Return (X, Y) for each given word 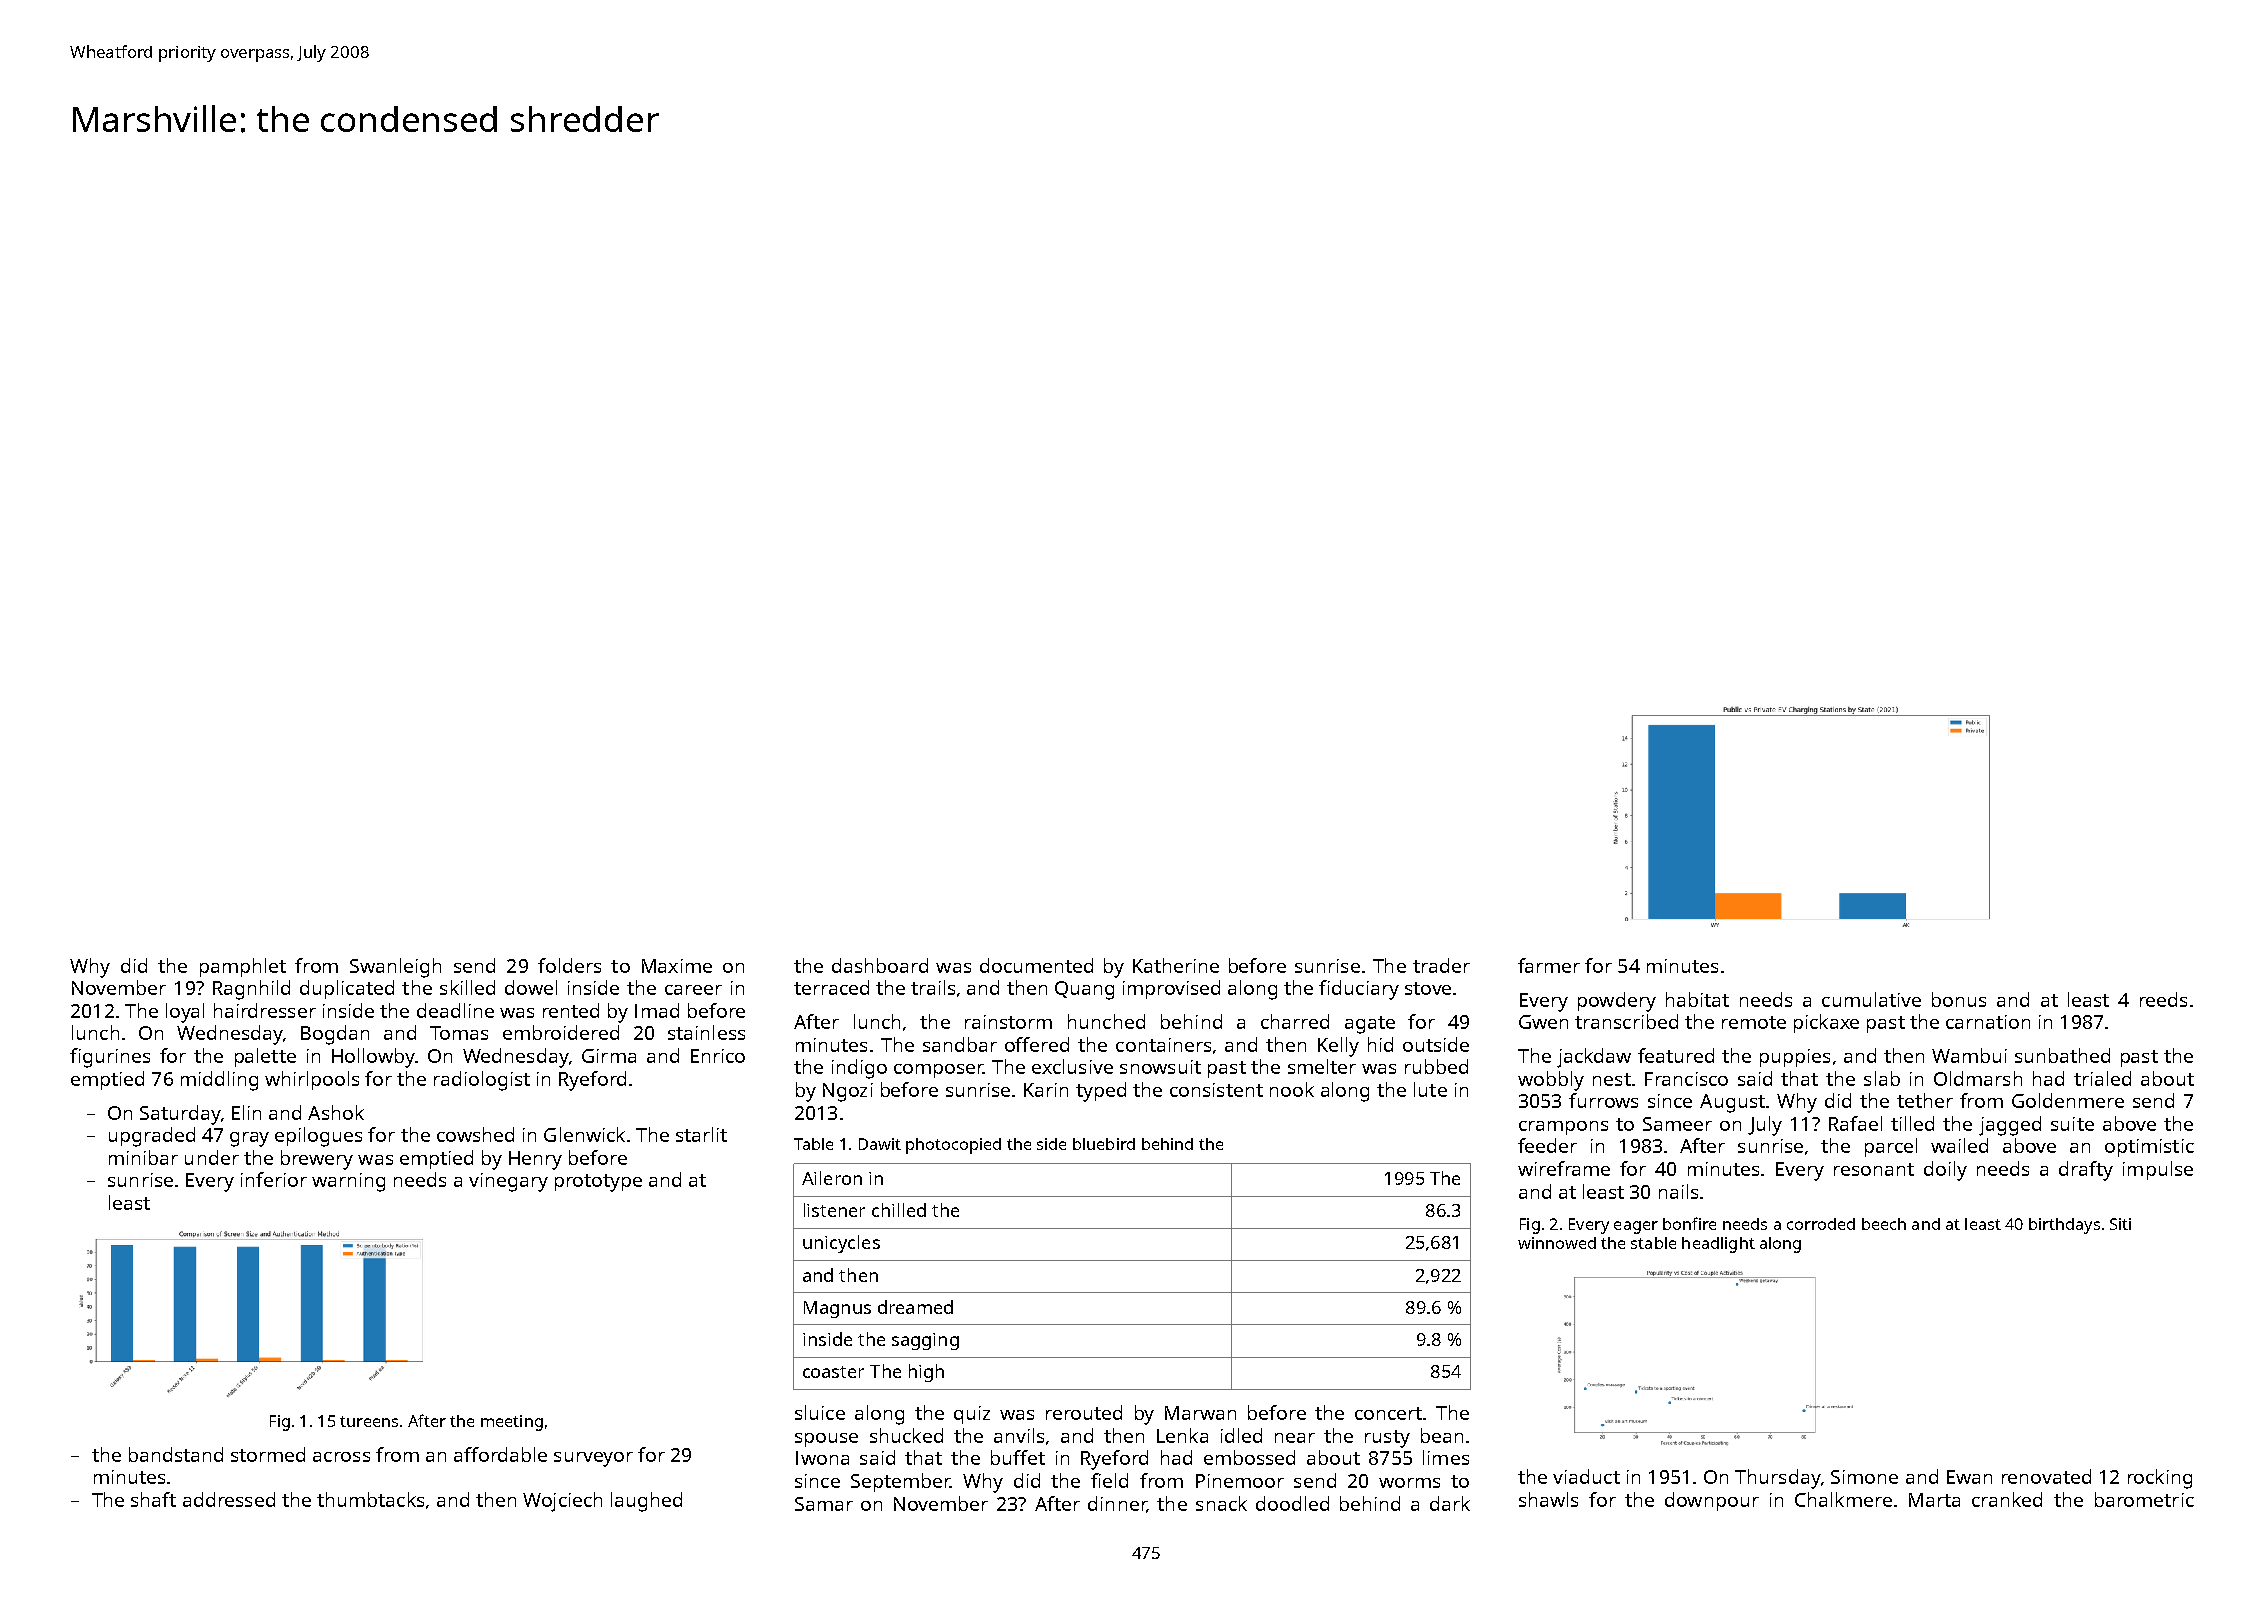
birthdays (2064, 1226)
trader (1441, 965)
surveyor (593, 1459)
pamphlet (243, 967)
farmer (1549, 965)
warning (348, 1182)
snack (1221, 1503)
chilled (899, 1210)
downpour (1712, 1501)
